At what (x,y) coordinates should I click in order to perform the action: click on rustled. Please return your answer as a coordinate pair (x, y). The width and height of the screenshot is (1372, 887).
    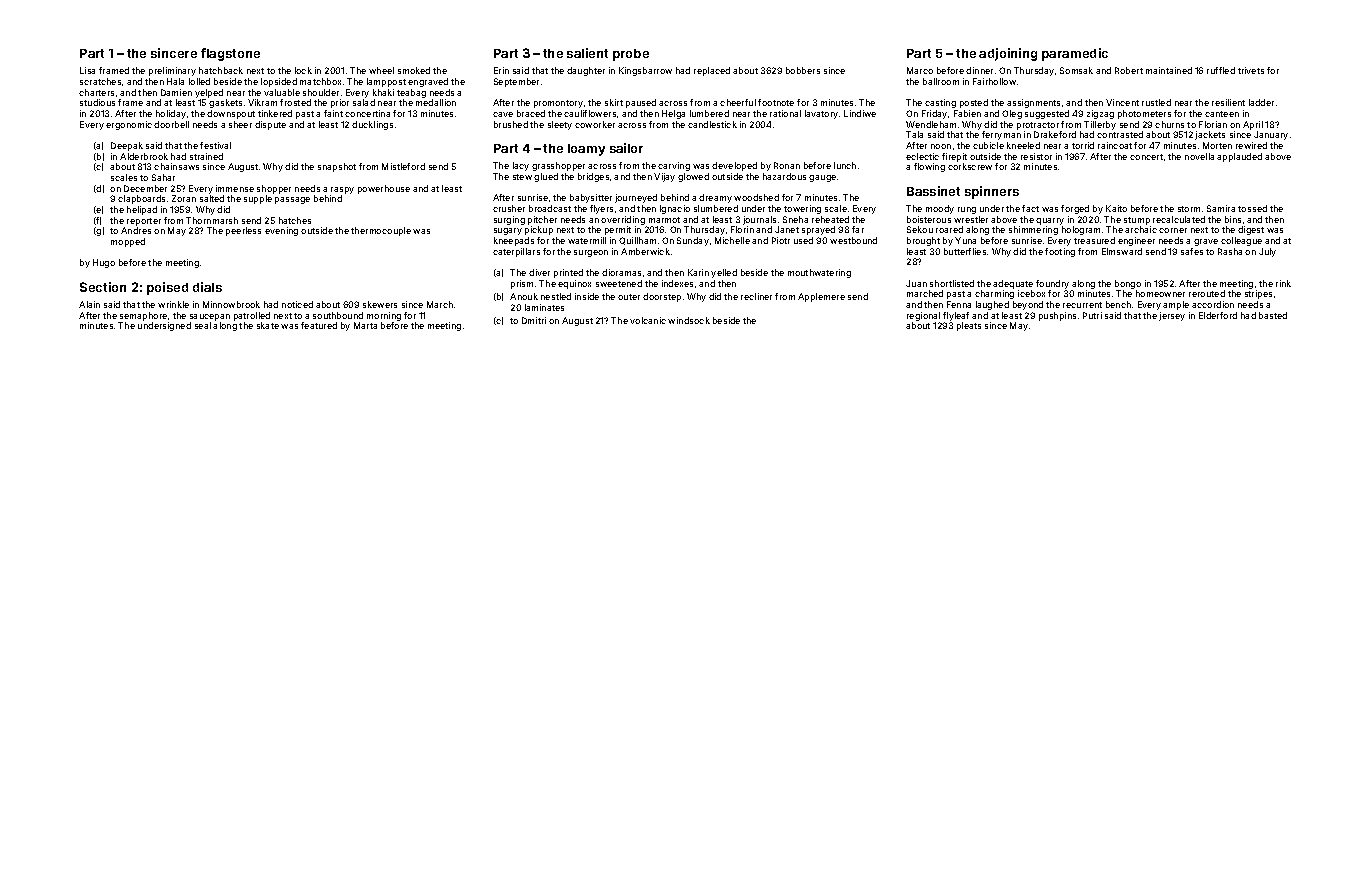
    Looking at the image, I should click on (1156, 102).
